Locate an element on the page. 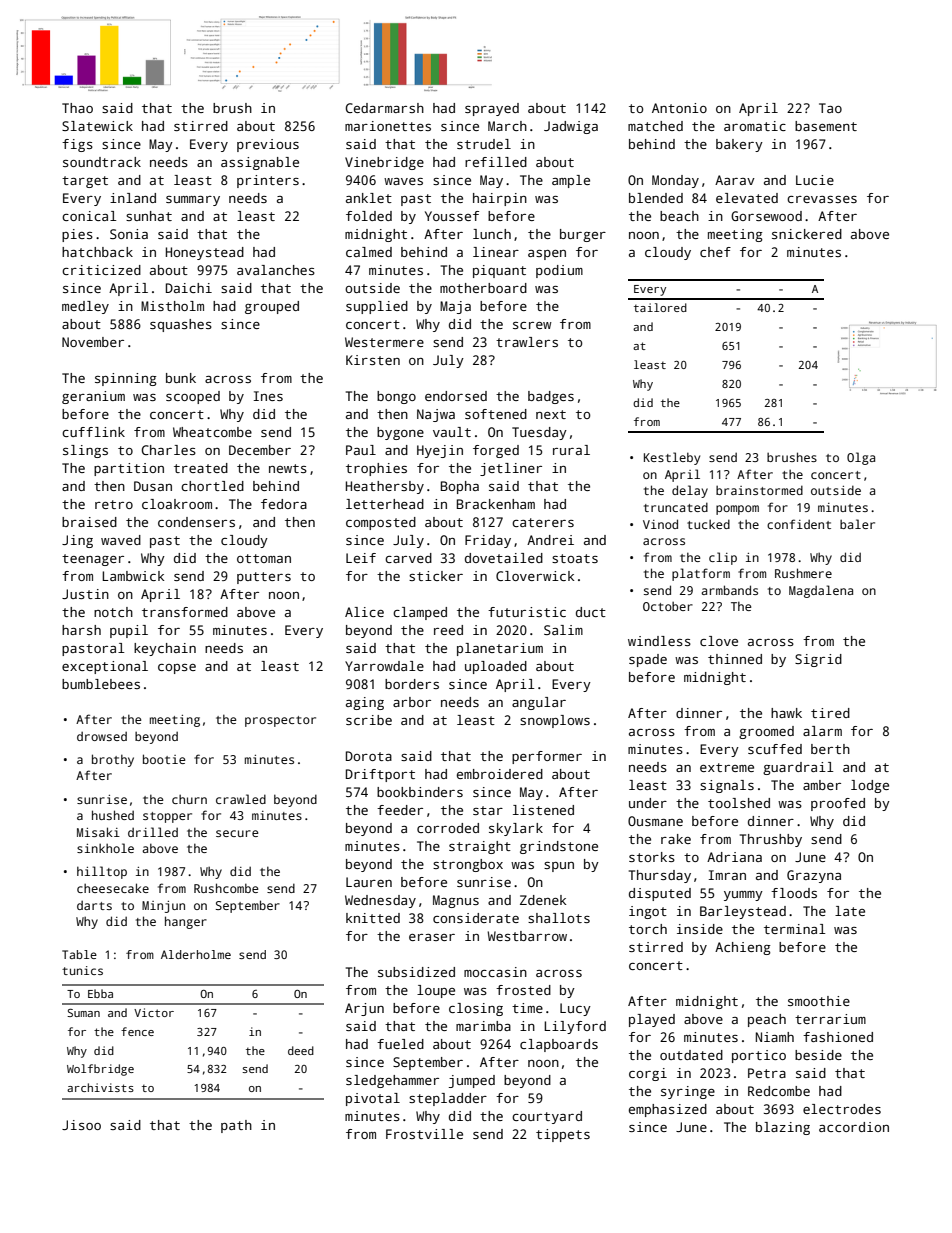  path is located at coordinates (236, 1126).
